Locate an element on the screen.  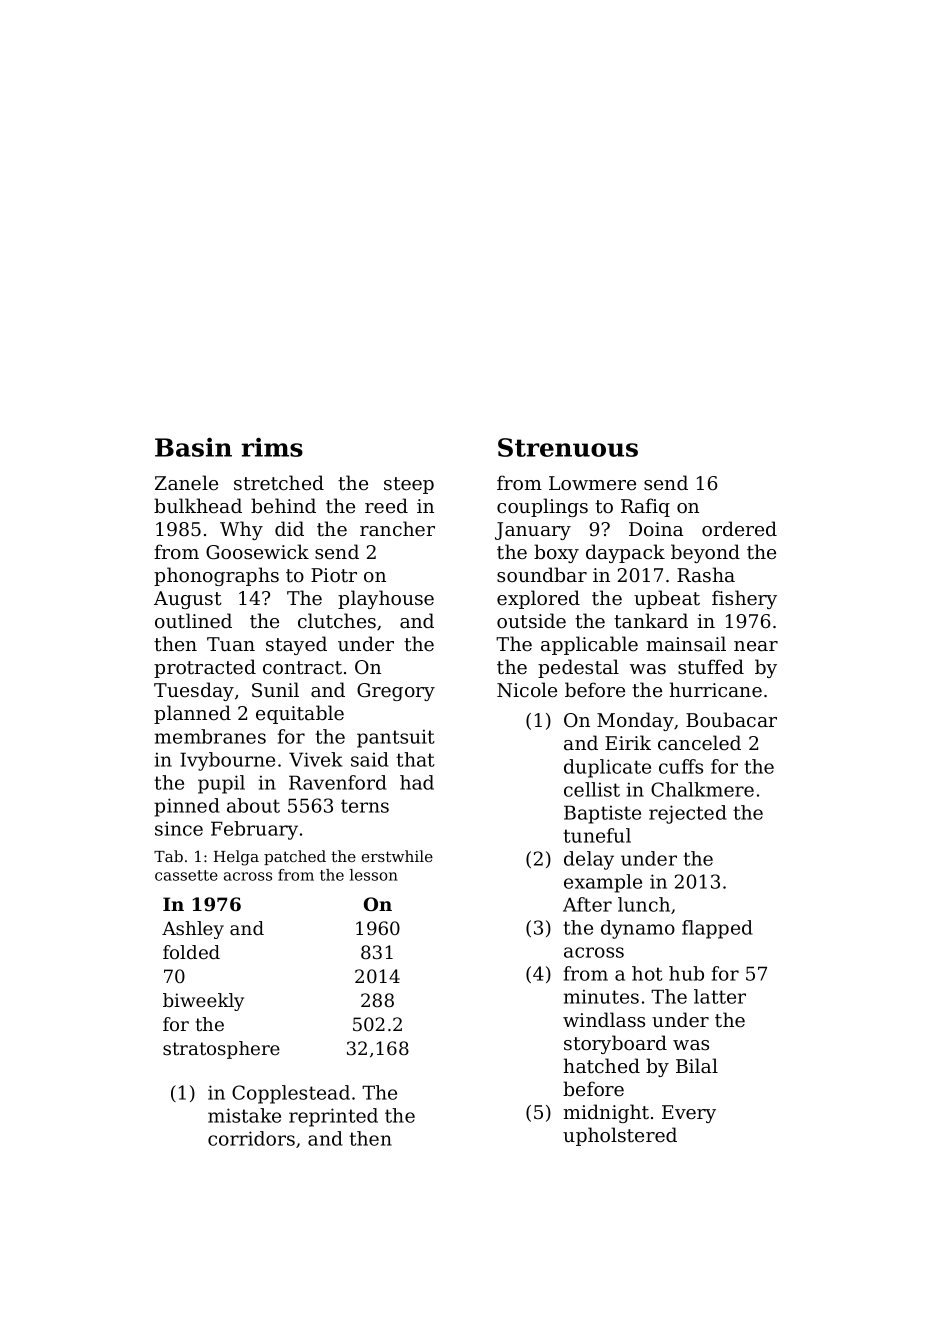
Ravenford is located at coordinates (338, 782).
